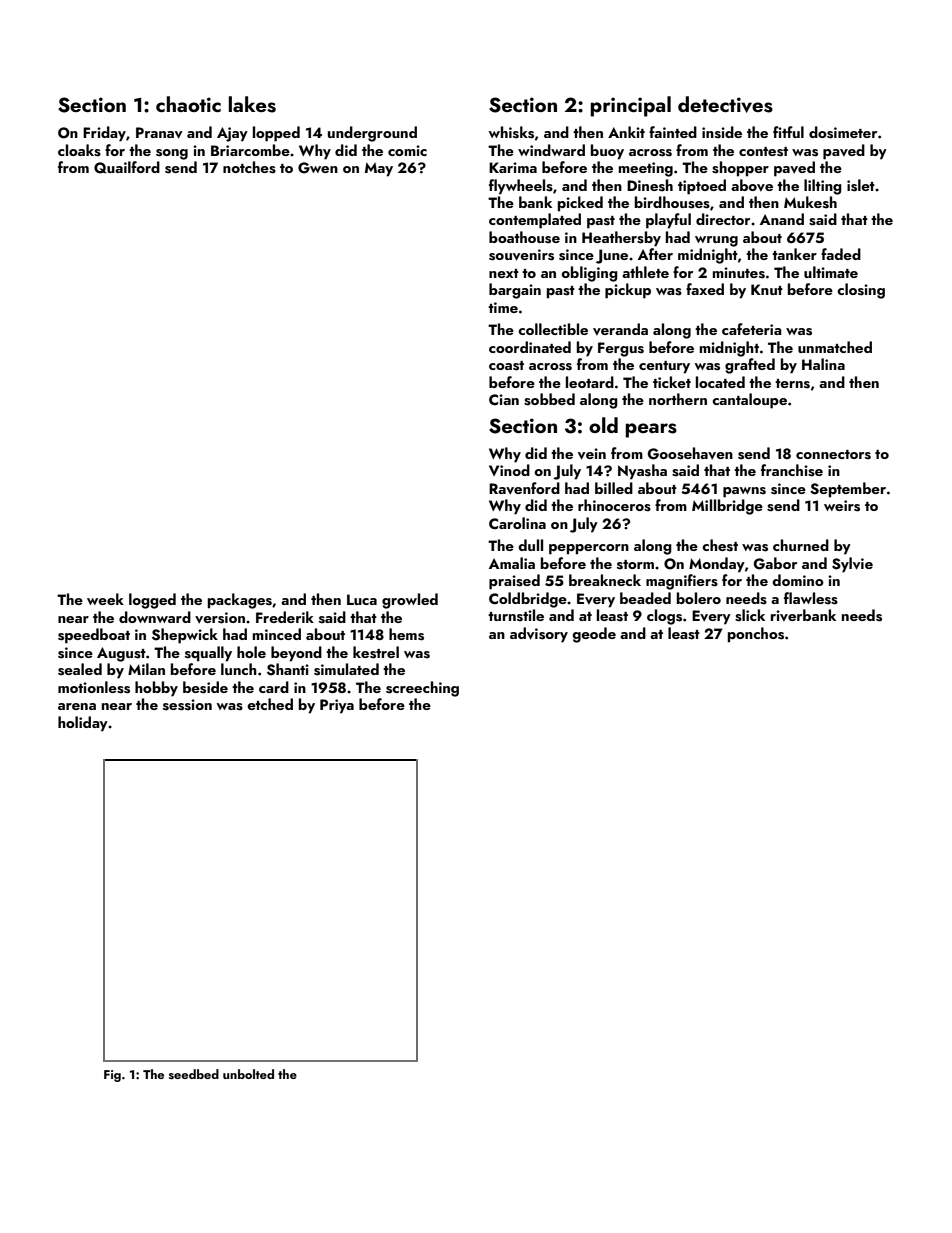 The width and height of the page is (952, 1233). What do you see at coordinates (379, 169) in the page?
I see `May` at bounding box center [379, 169].
